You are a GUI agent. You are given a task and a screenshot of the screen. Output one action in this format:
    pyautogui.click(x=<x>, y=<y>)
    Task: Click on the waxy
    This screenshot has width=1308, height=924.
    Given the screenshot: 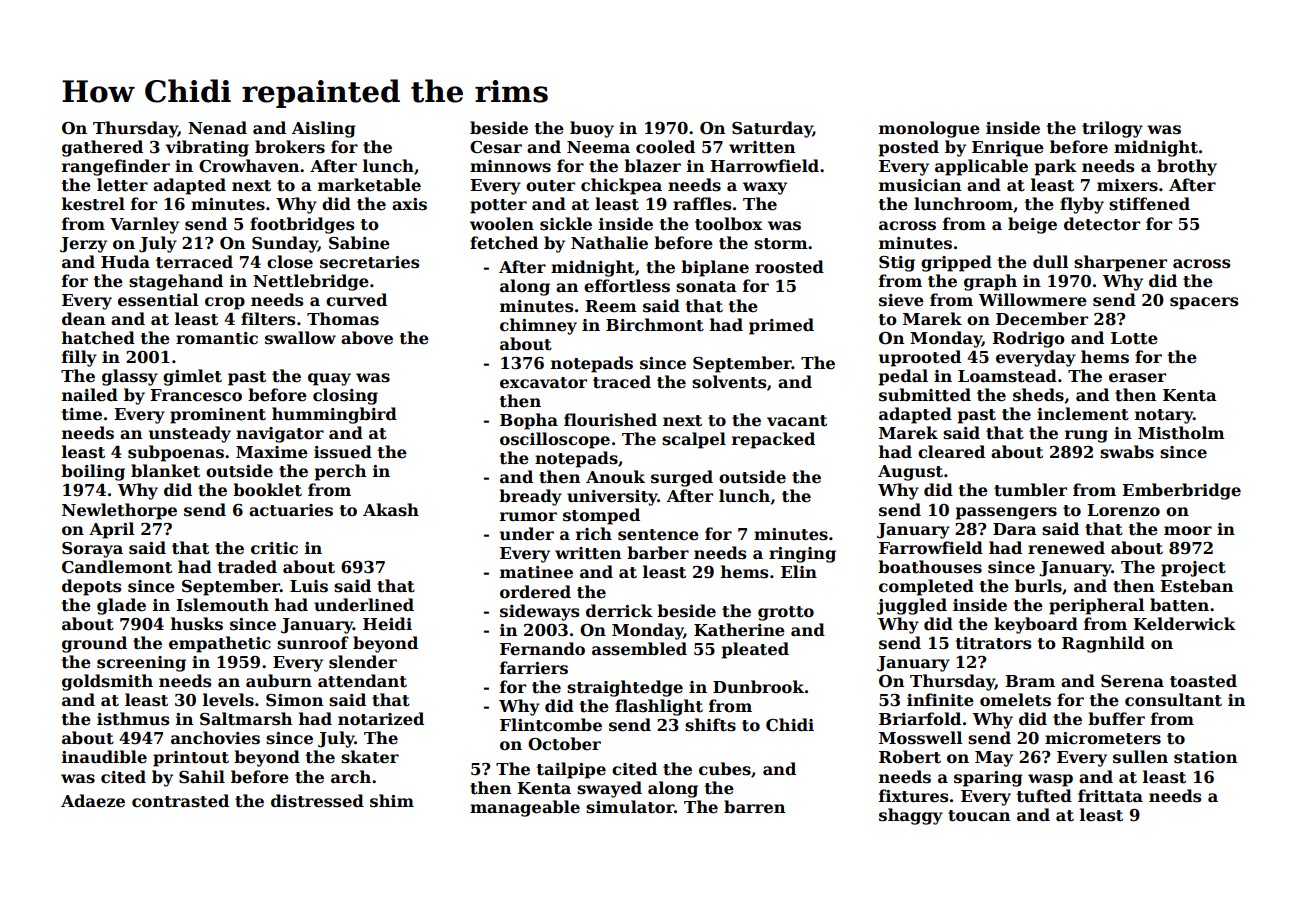 What is the action you would take?
    pyautogui.click(x=765, y=188)
